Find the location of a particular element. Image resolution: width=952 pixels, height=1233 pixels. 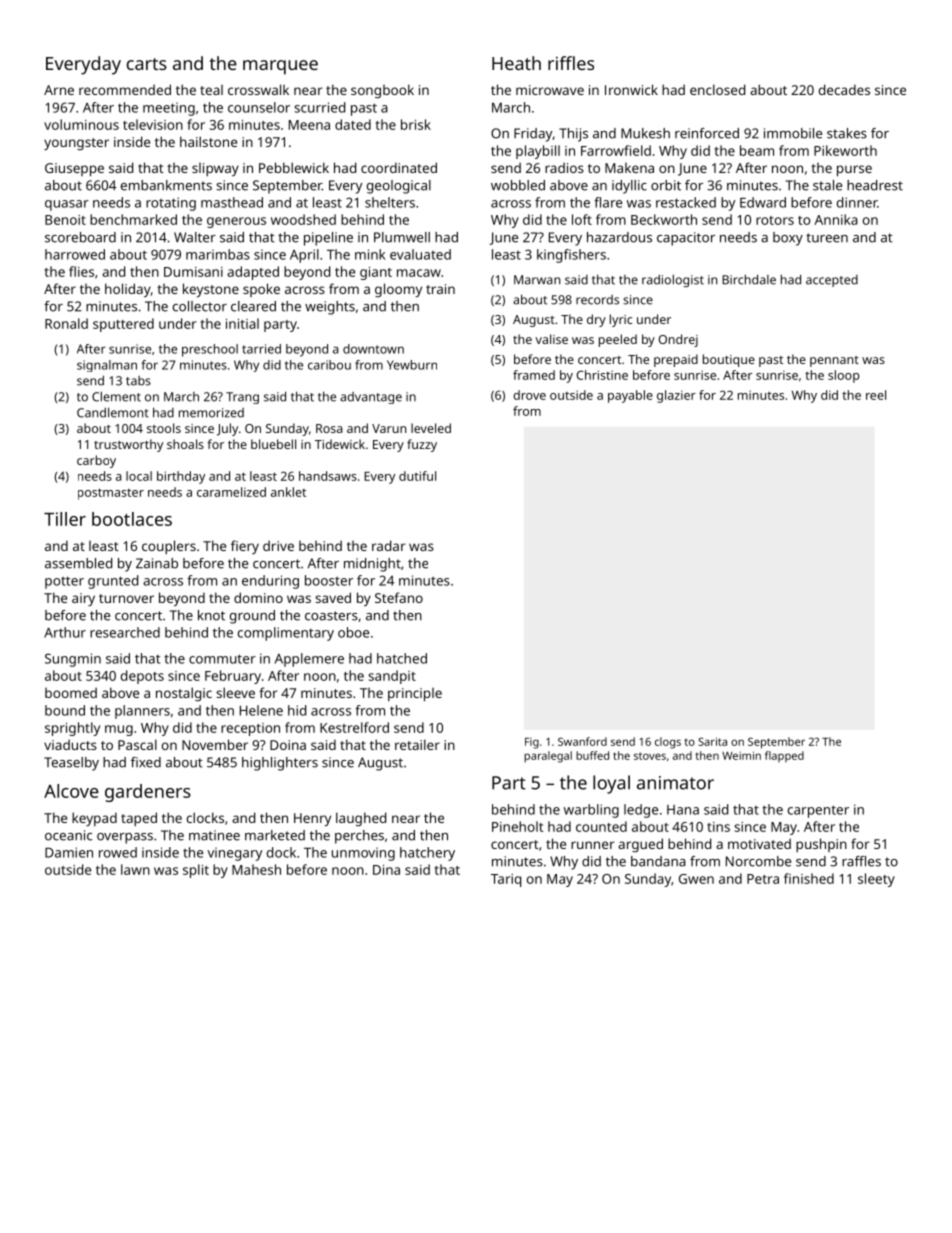

beam is located at coordinates (757, 150).
